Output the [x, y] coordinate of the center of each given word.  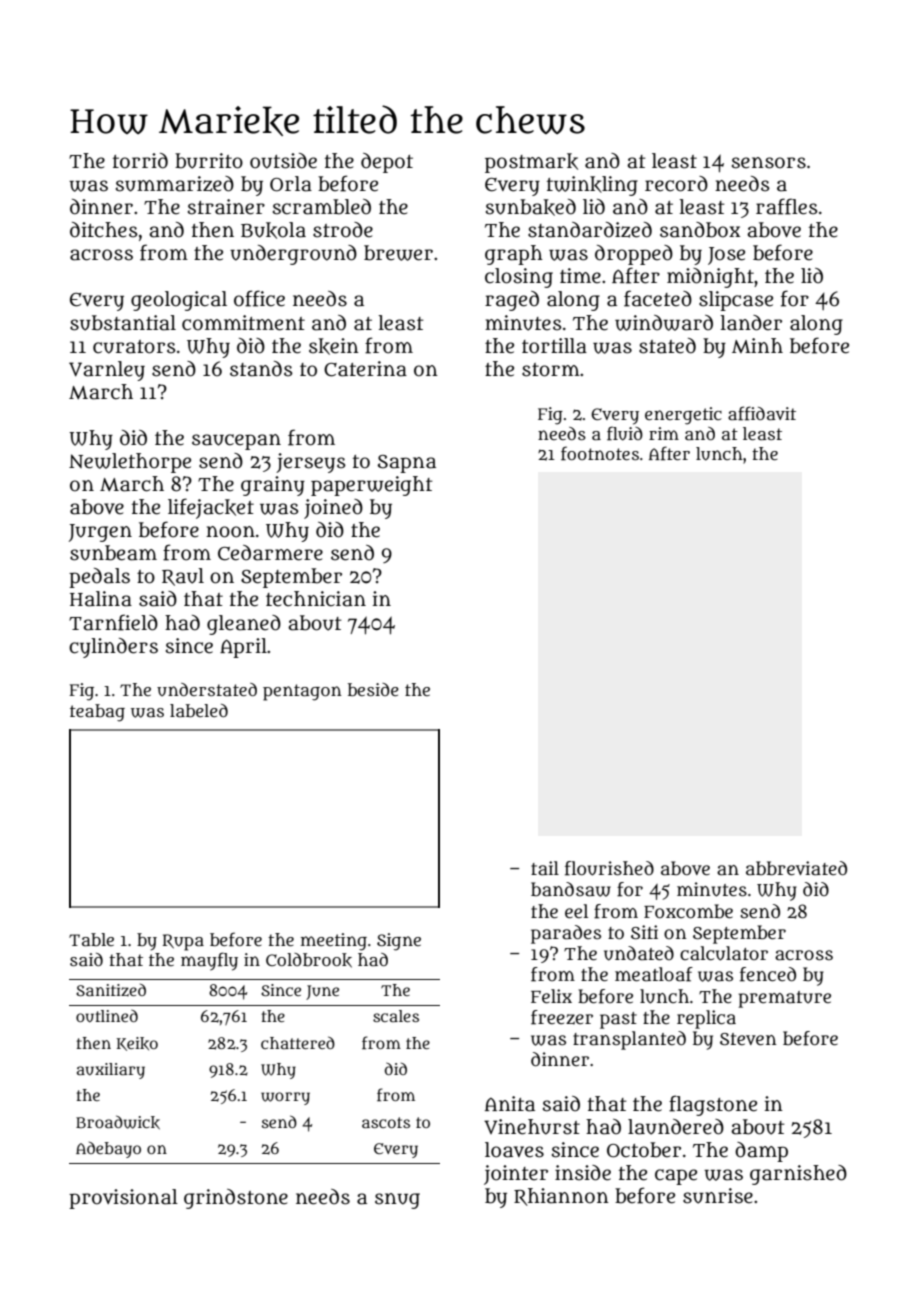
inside [583, 1173]
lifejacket [211, 508]
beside [373, 689]
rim [664, 433]
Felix [551, 996]
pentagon [302, 692]
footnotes [600, 453]
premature [784, 999]
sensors [769, 163]
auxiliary [111, 1071]
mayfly [209, 961]
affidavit [762, 413]
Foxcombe [688, 911]
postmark [531, 163]
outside [283, 161]
